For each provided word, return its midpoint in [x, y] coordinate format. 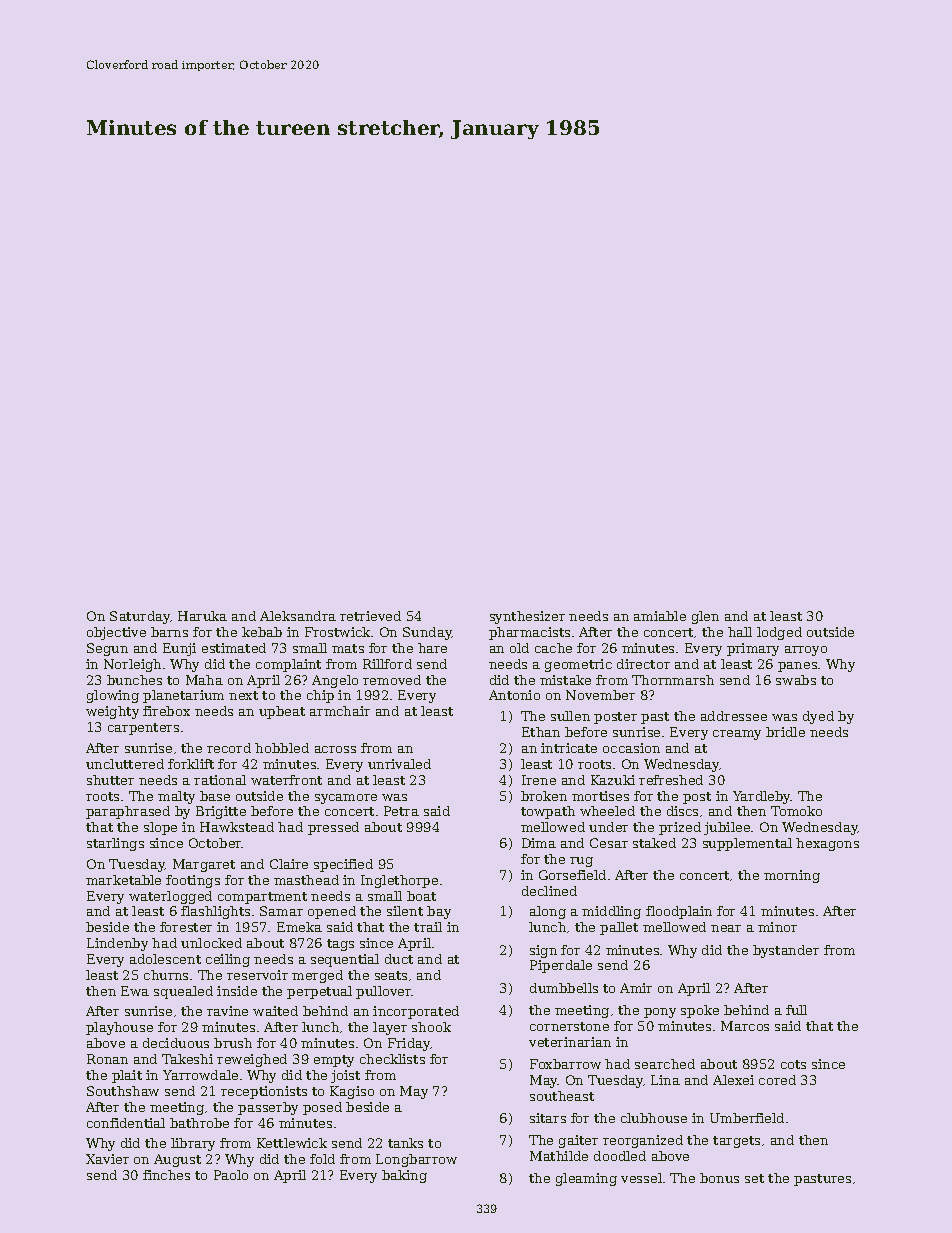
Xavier [107, 1159]
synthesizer [527, 617]
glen [705, 617]
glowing [113, 696]
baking [404, 1176]
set [754, 1178]
